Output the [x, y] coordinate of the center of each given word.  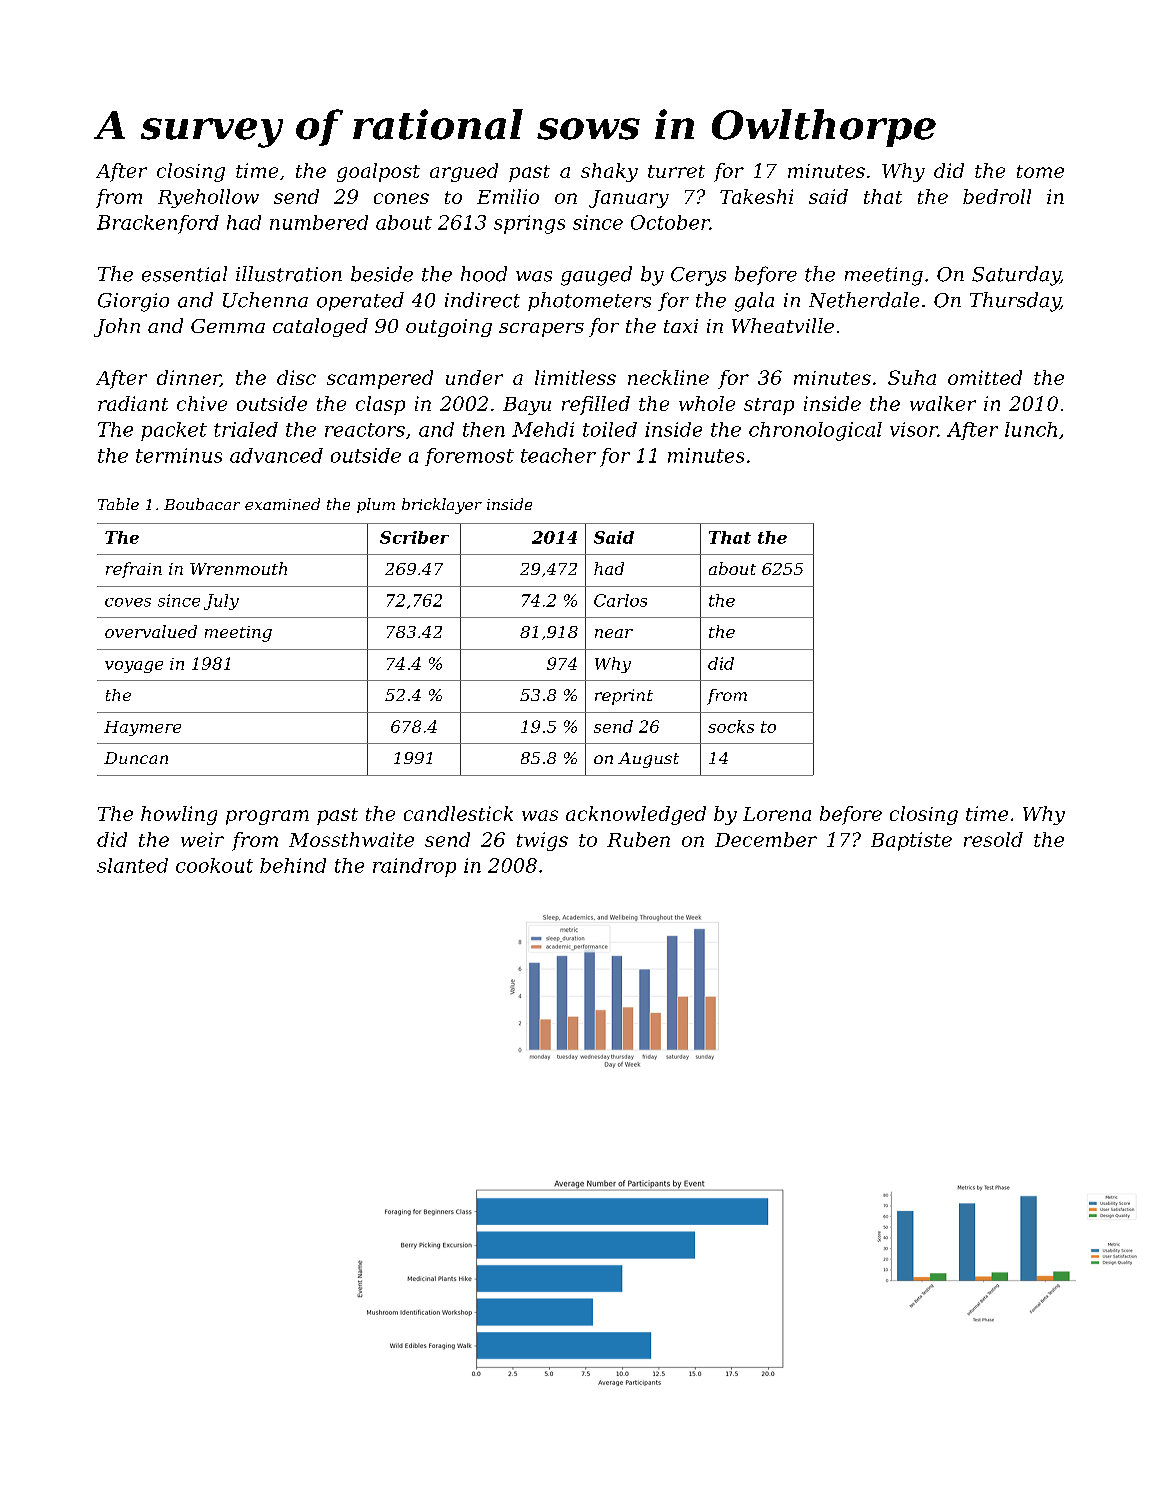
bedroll [997, 196]
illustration [289, 274]
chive [202, 403]
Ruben [638, 839]
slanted [132, 865]
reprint [624, 697]
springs [529, 224]
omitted [985, 377]
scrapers [541, 330]
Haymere [142, 728]
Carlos [620, 600]
